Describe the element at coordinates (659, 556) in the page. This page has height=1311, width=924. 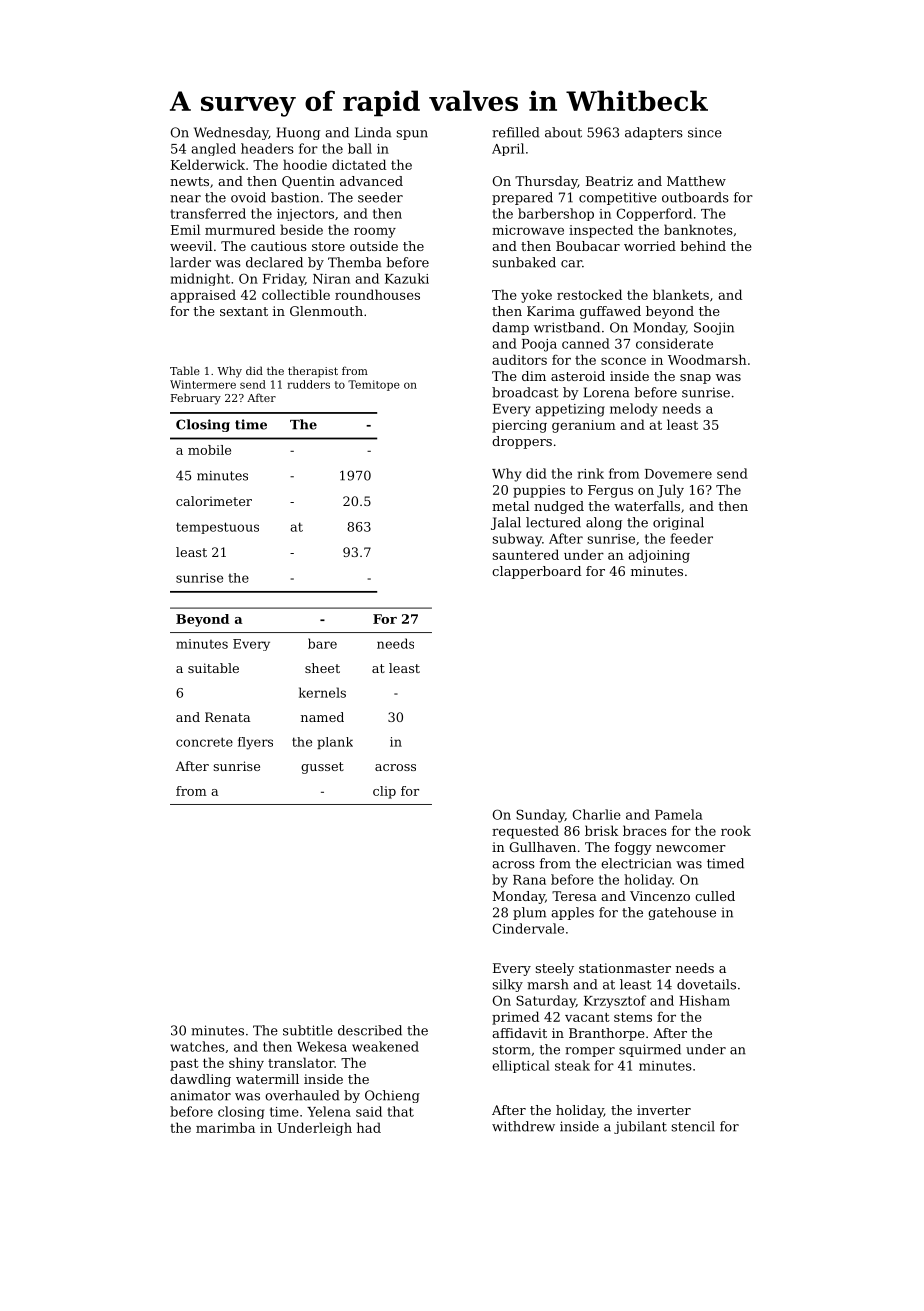
I see `adjoining` at that location.
